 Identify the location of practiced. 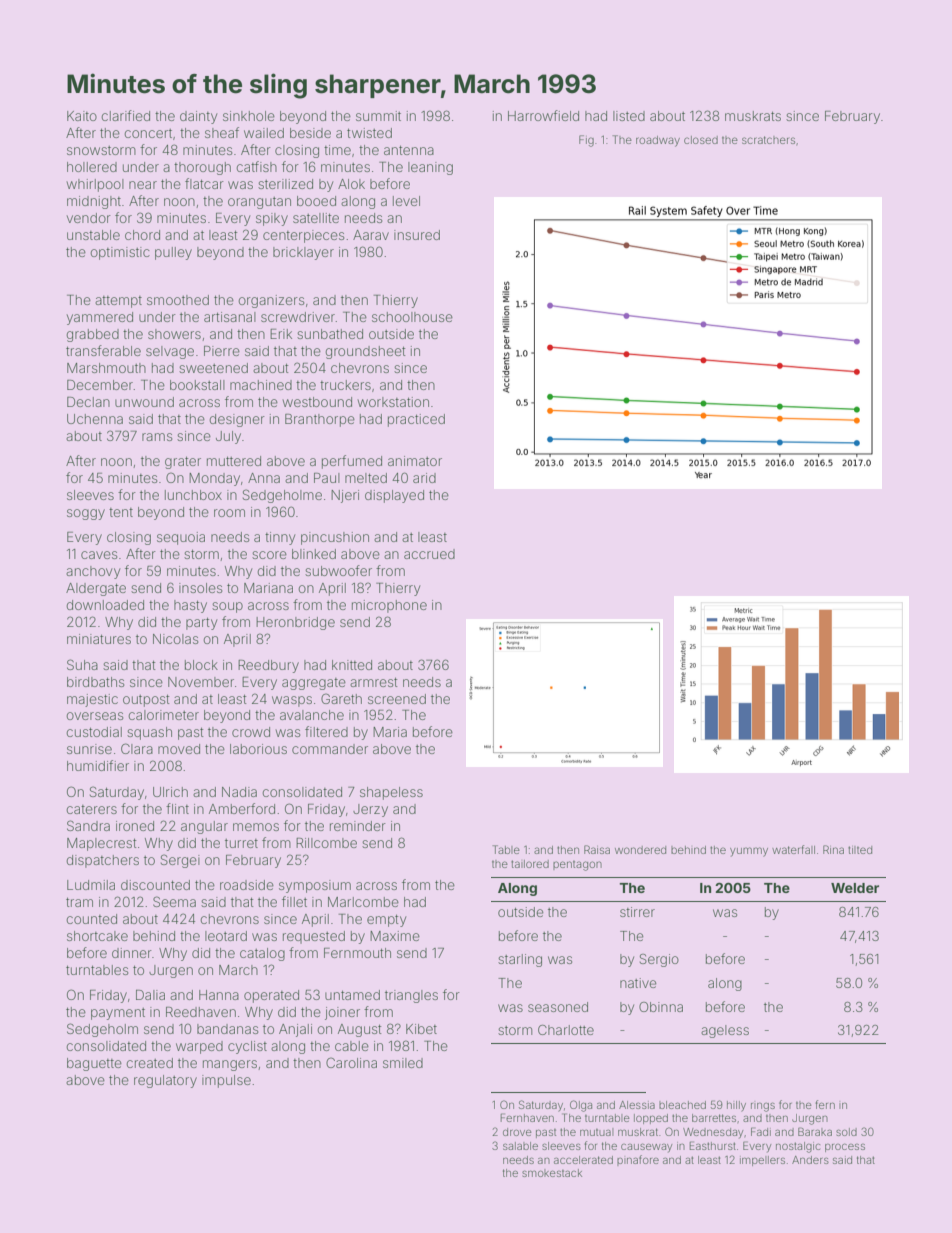
(416, 420).
